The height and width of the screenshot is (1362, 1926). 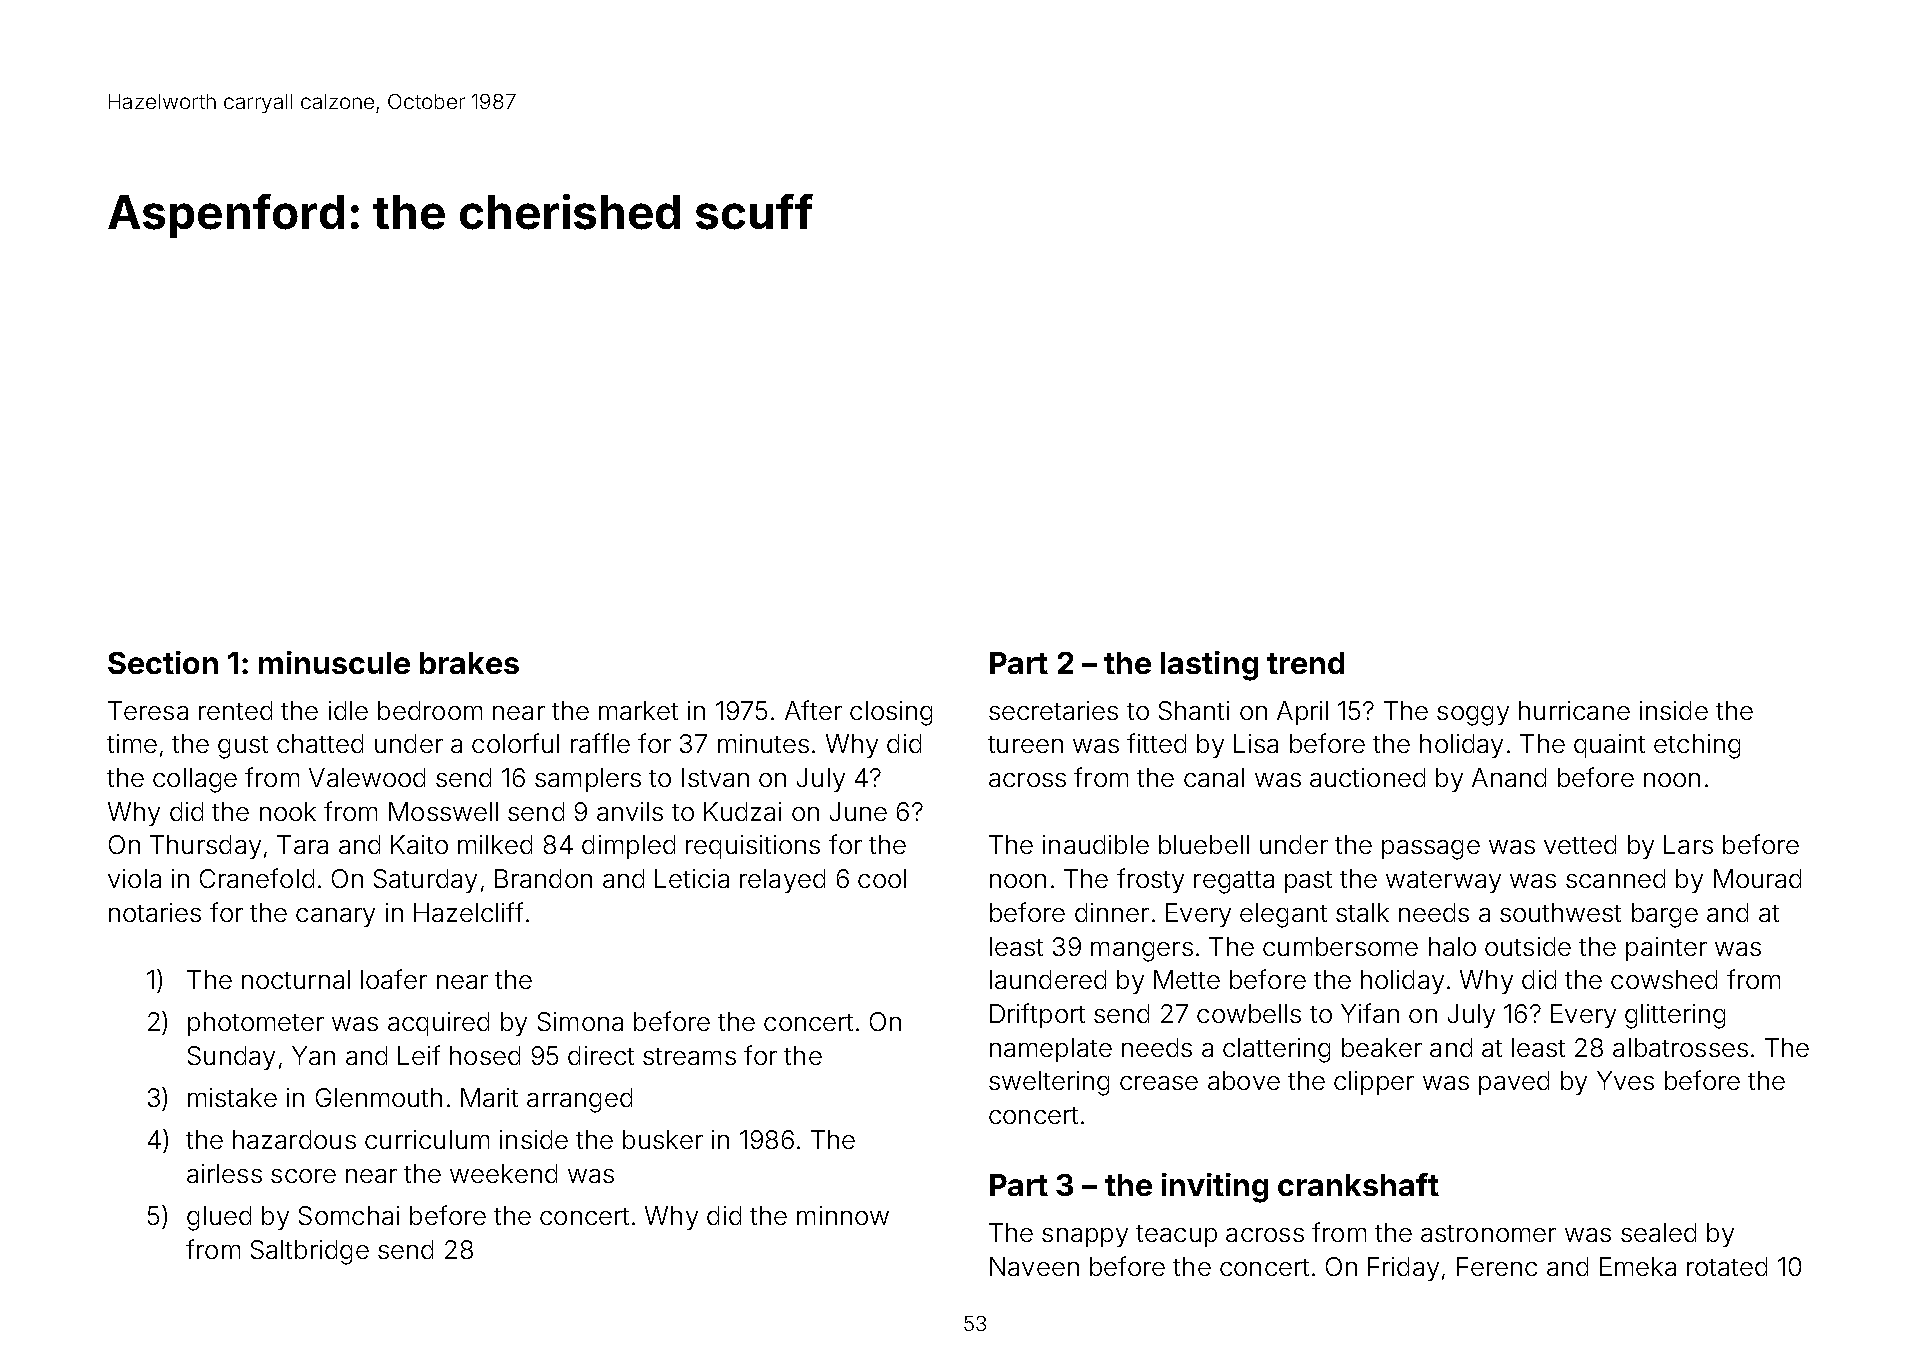 I want to click on Naveen, so click(x=1034, y=1266).
